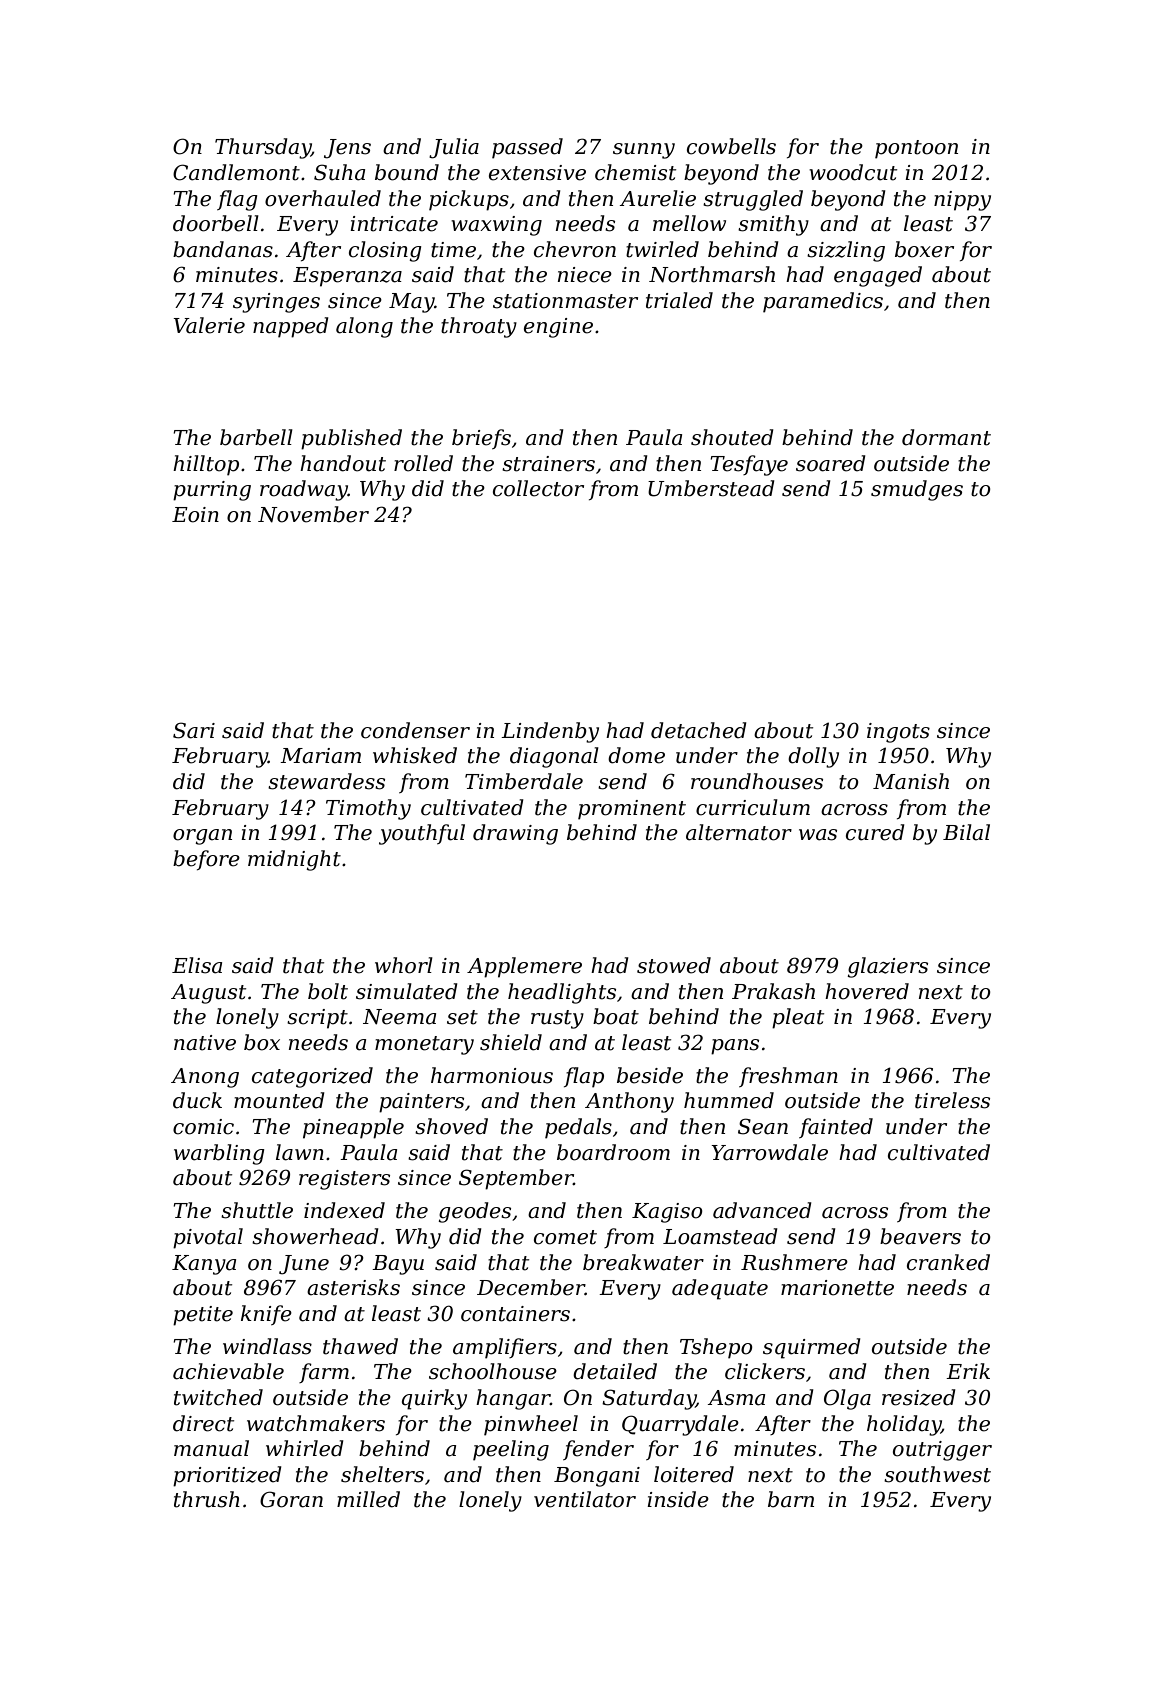 The width and height of the image is (1164, 1685). Describe the element at coordinates (813, 757) in the image. I see `dolly` at that location.
